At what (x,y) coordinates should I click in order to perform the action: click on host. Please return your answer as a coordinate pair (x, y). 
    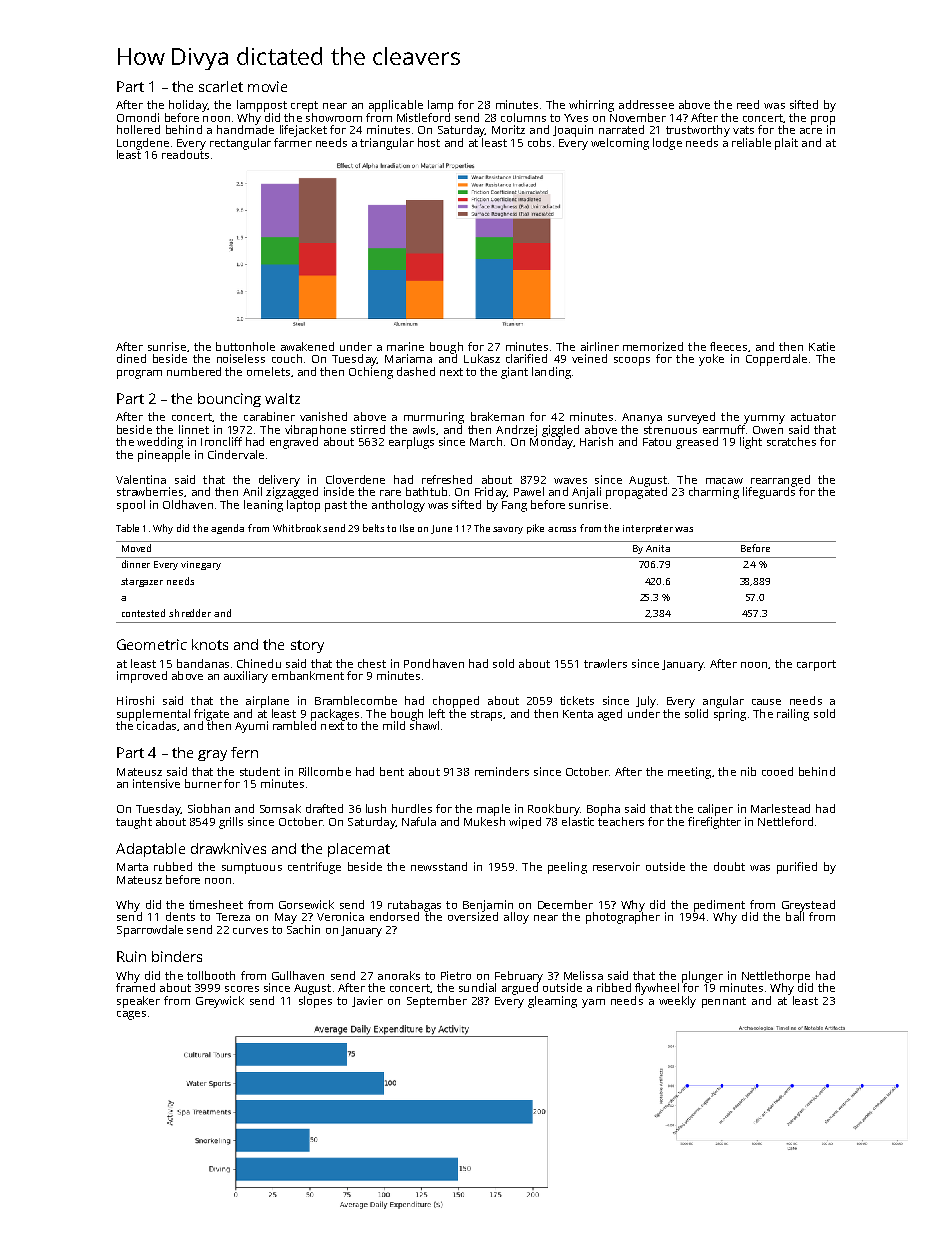
    Looking at the image, I should click on (429, 142).
